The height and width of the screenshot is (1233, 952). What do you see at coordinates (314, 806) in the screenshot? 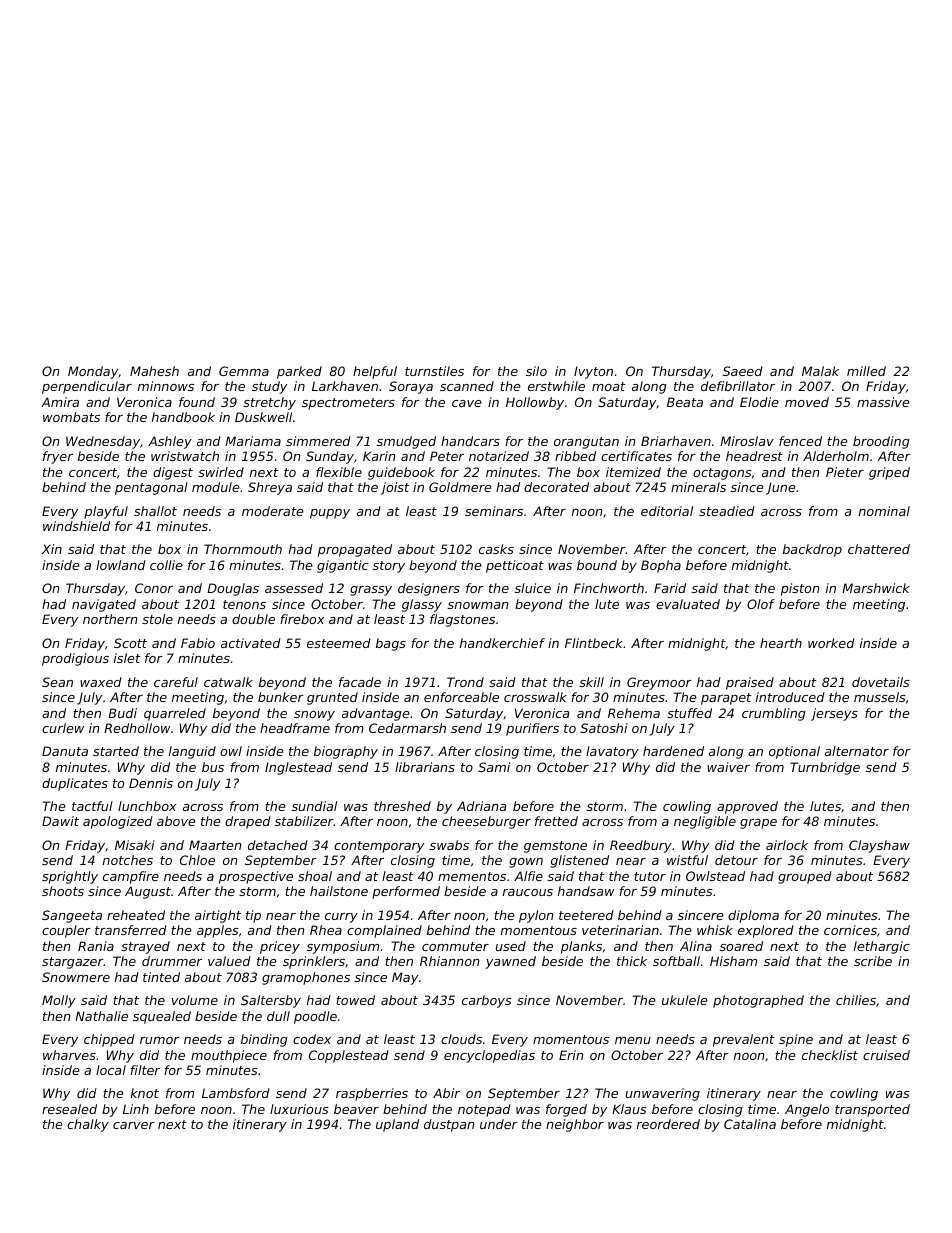
I see `sundial` at bounding box center [314, 806].
